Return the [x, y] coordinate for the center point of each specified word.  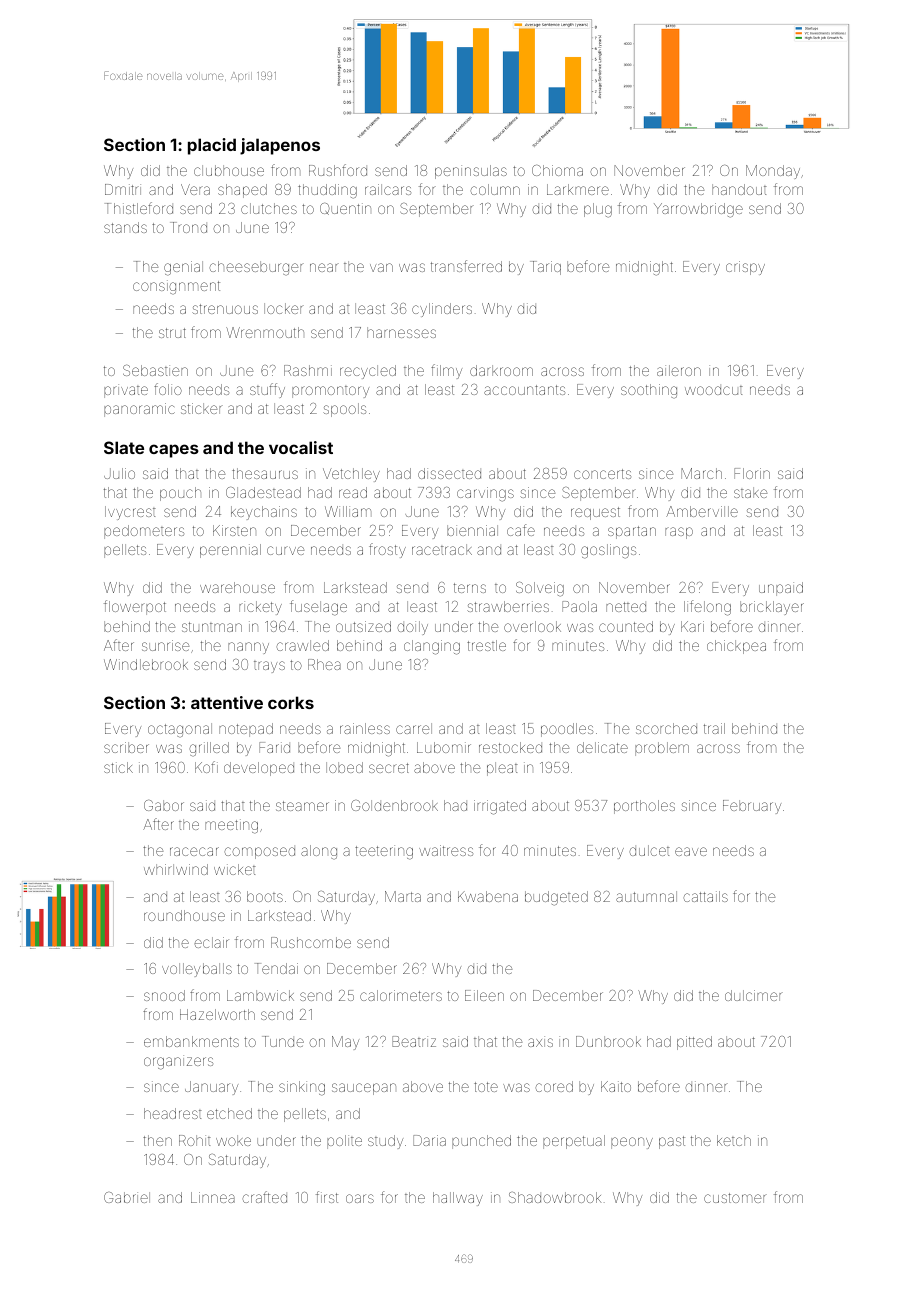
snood [164, 995]
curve [285, 550]
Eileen [484, 995]
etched [229, 1113]
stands [125, 227]
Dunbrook [608, 1041]
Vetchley [351, 475]
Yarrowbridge [698, 210]
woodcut [714, 390]
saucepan [364, 1089]
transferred [466, 266]
